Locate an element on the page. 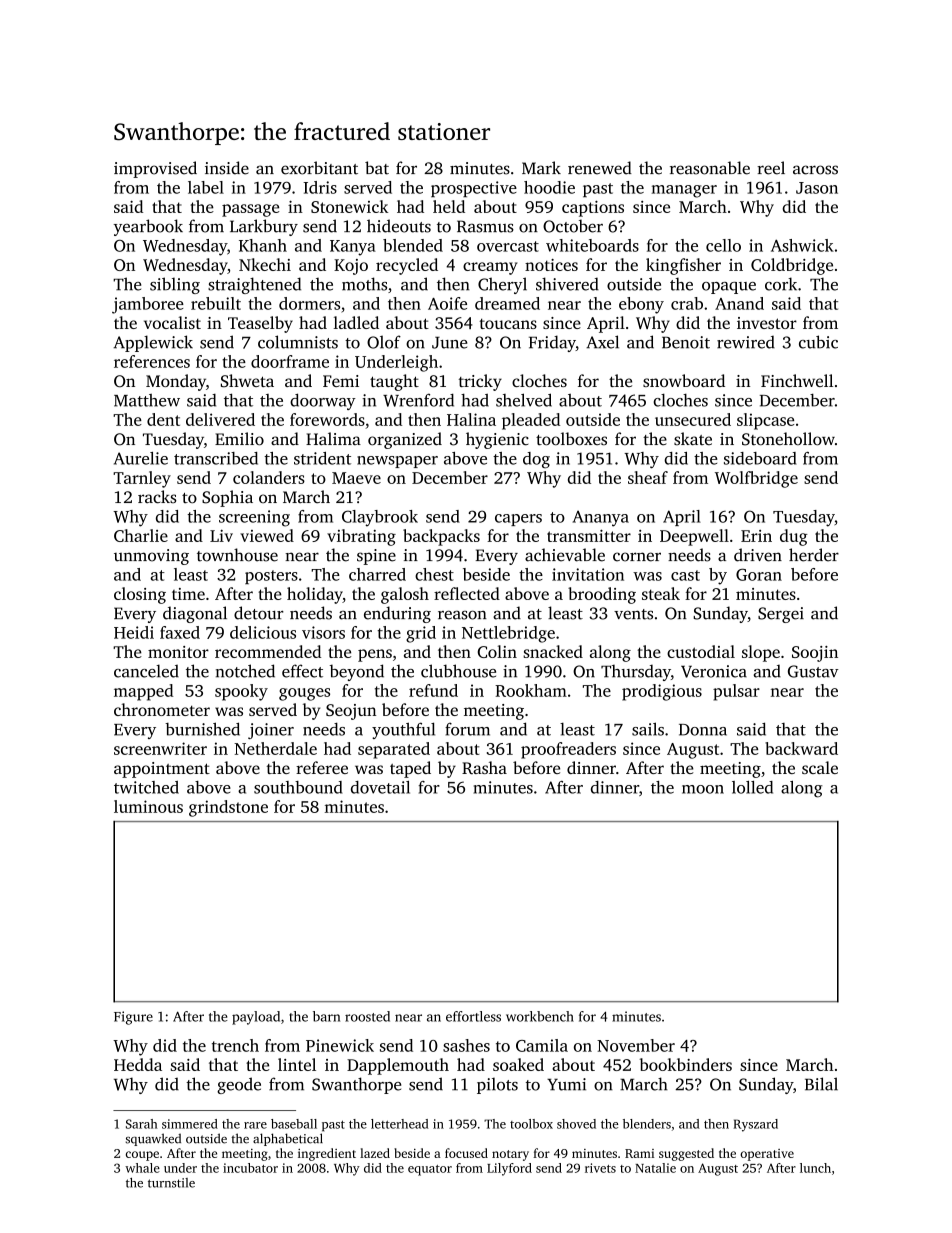 Image resolution: width=952 pixels, height=1233 pixels. moon is located at coordinates (703, 789).
